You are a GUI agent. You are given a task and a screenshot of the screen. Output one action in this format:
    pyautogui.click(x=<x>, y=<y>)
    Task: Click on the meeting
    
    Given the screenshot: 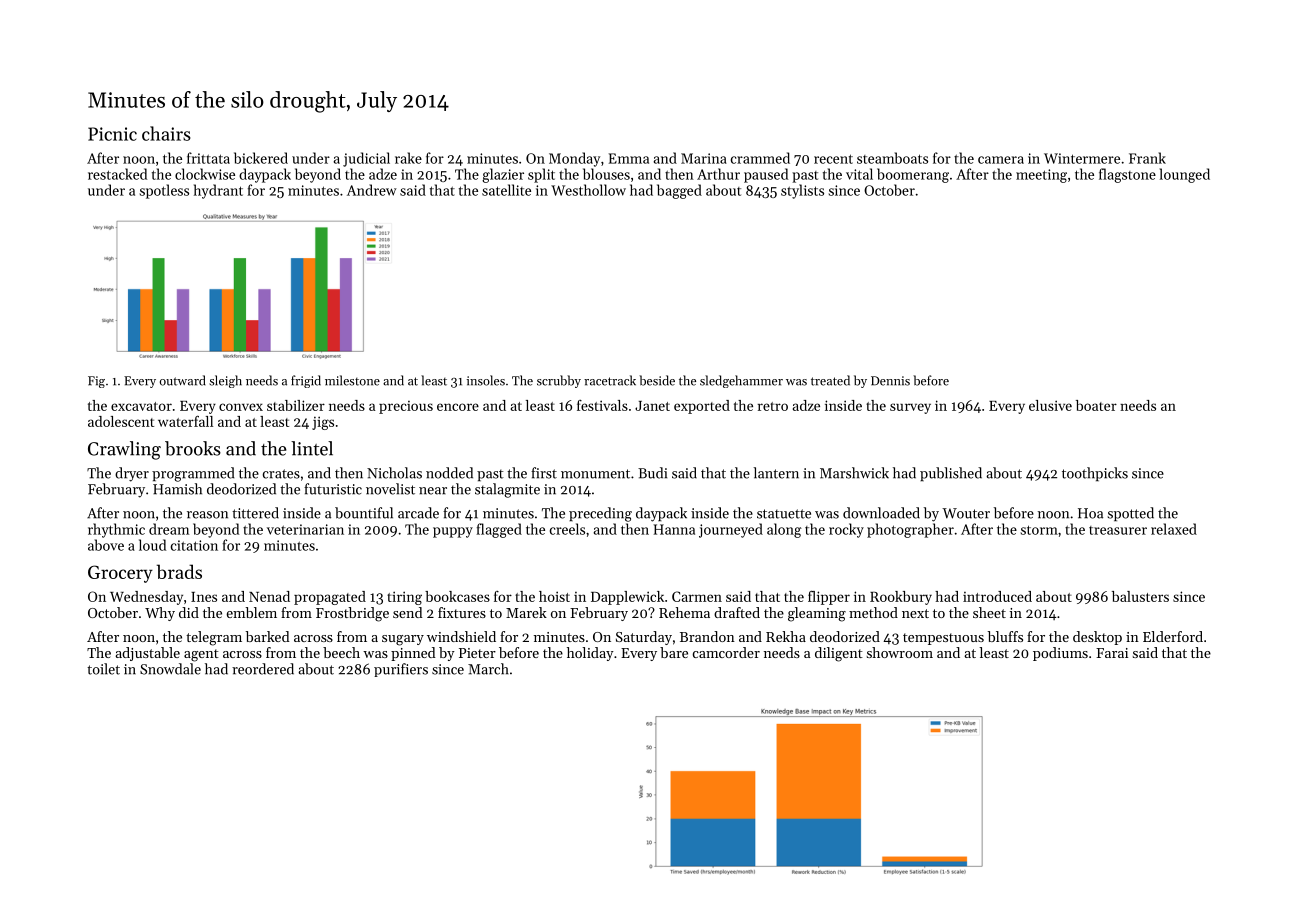 What is the action you would take?
    pyautogui.click(x=1041, y=176)
